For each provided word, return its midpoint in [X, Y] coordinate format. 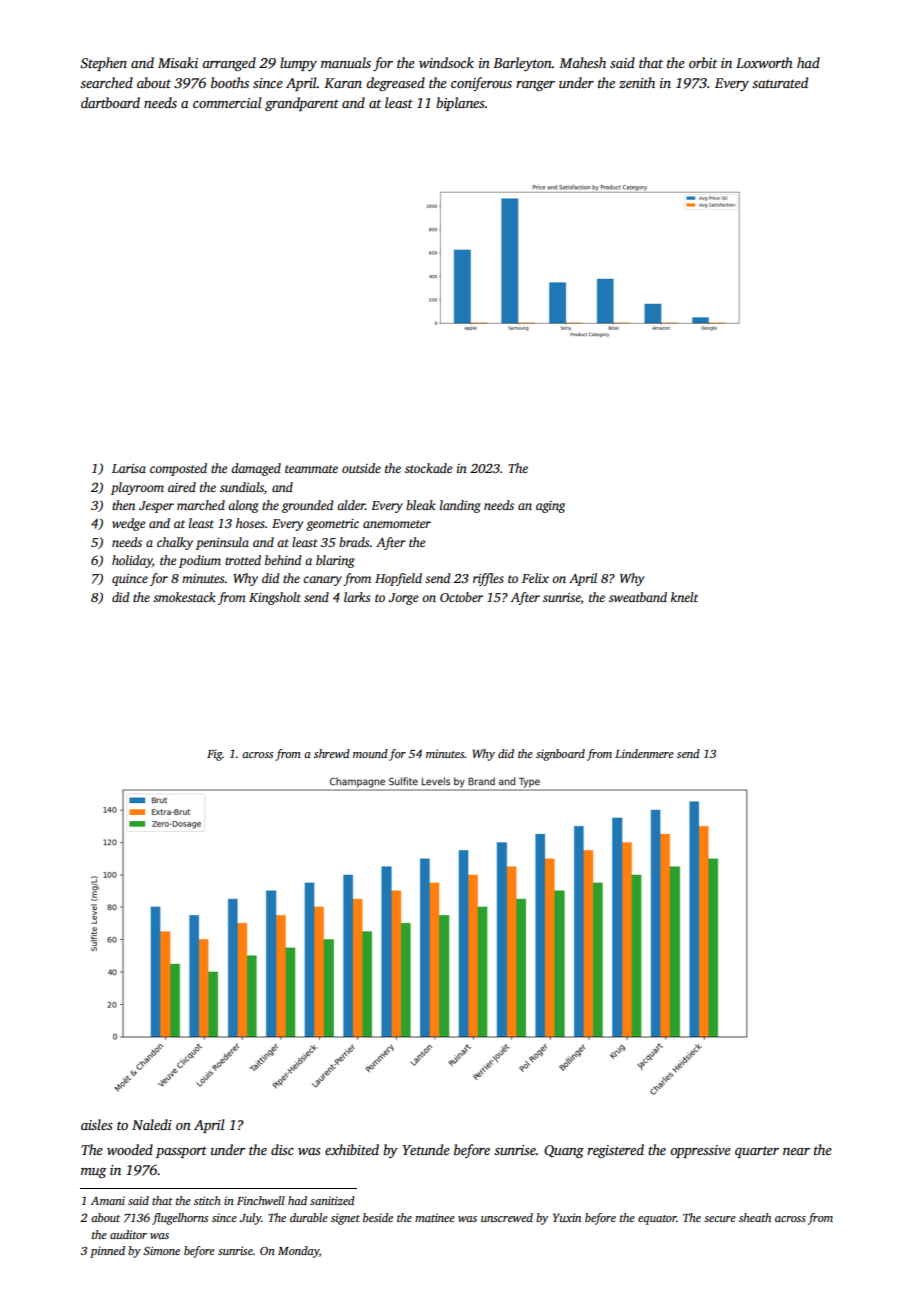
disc [282, 1149]
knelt [684, 597]
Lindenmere [644, 753]
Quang [564, 1151]
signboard [560, 755]
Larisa [129, 468]
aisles [97, 1124]
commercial [227, 102]
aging [550, 507]
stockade [428, 468]
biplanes [460, 104]
